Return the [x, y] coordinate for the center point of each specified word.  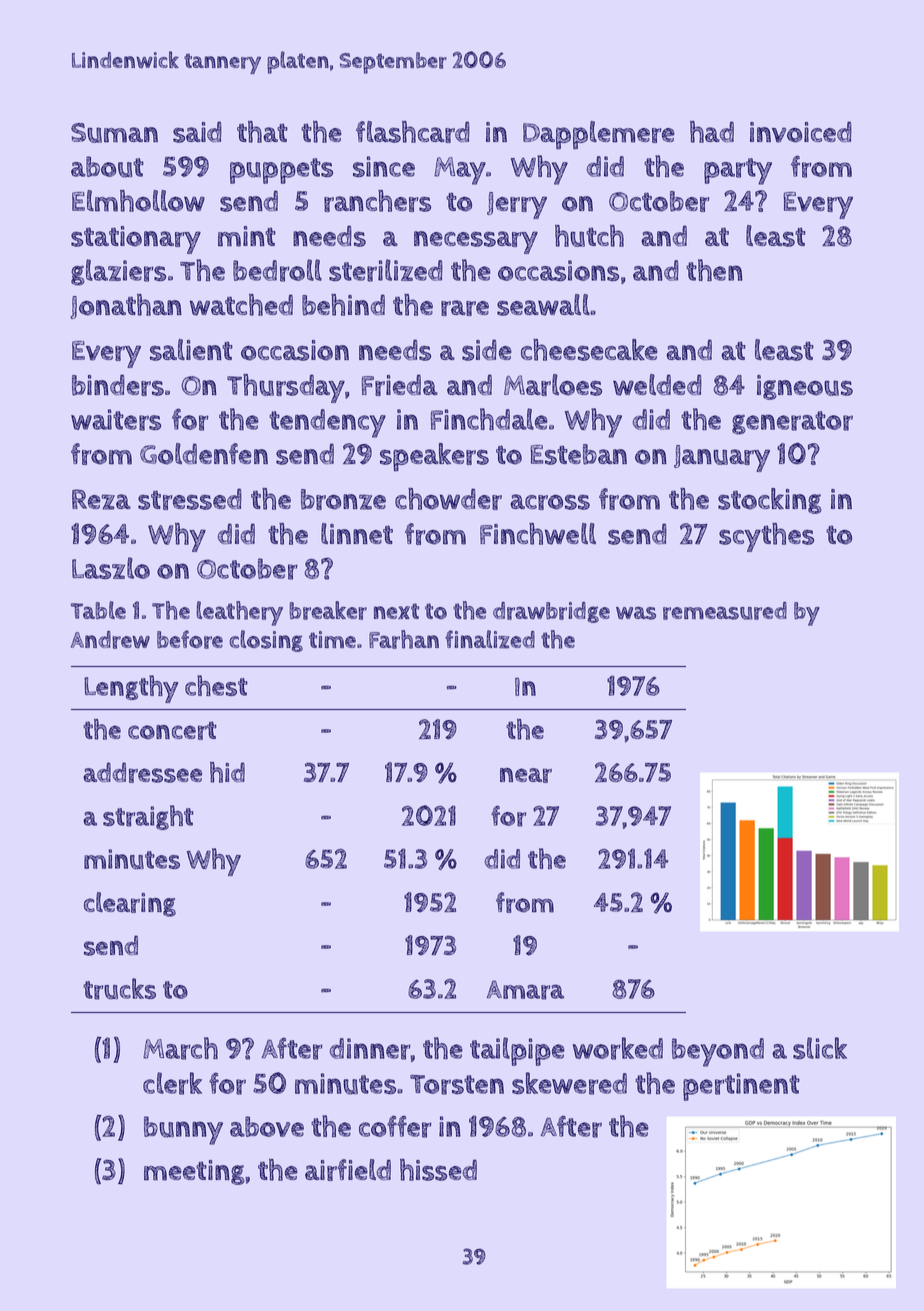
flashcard [413, 132]
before [190, 639]
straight [148, 817]
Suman [114, 133]
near [526, 775]
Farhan [404, 639]
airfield [348, 1170]
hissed [438, 1170]
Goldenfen [204, 454]
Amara [525, 990]
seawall [543, 305]
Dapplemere [599, 135]
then [714, 270]
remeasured [725, 611]
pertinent [741, 1087]
